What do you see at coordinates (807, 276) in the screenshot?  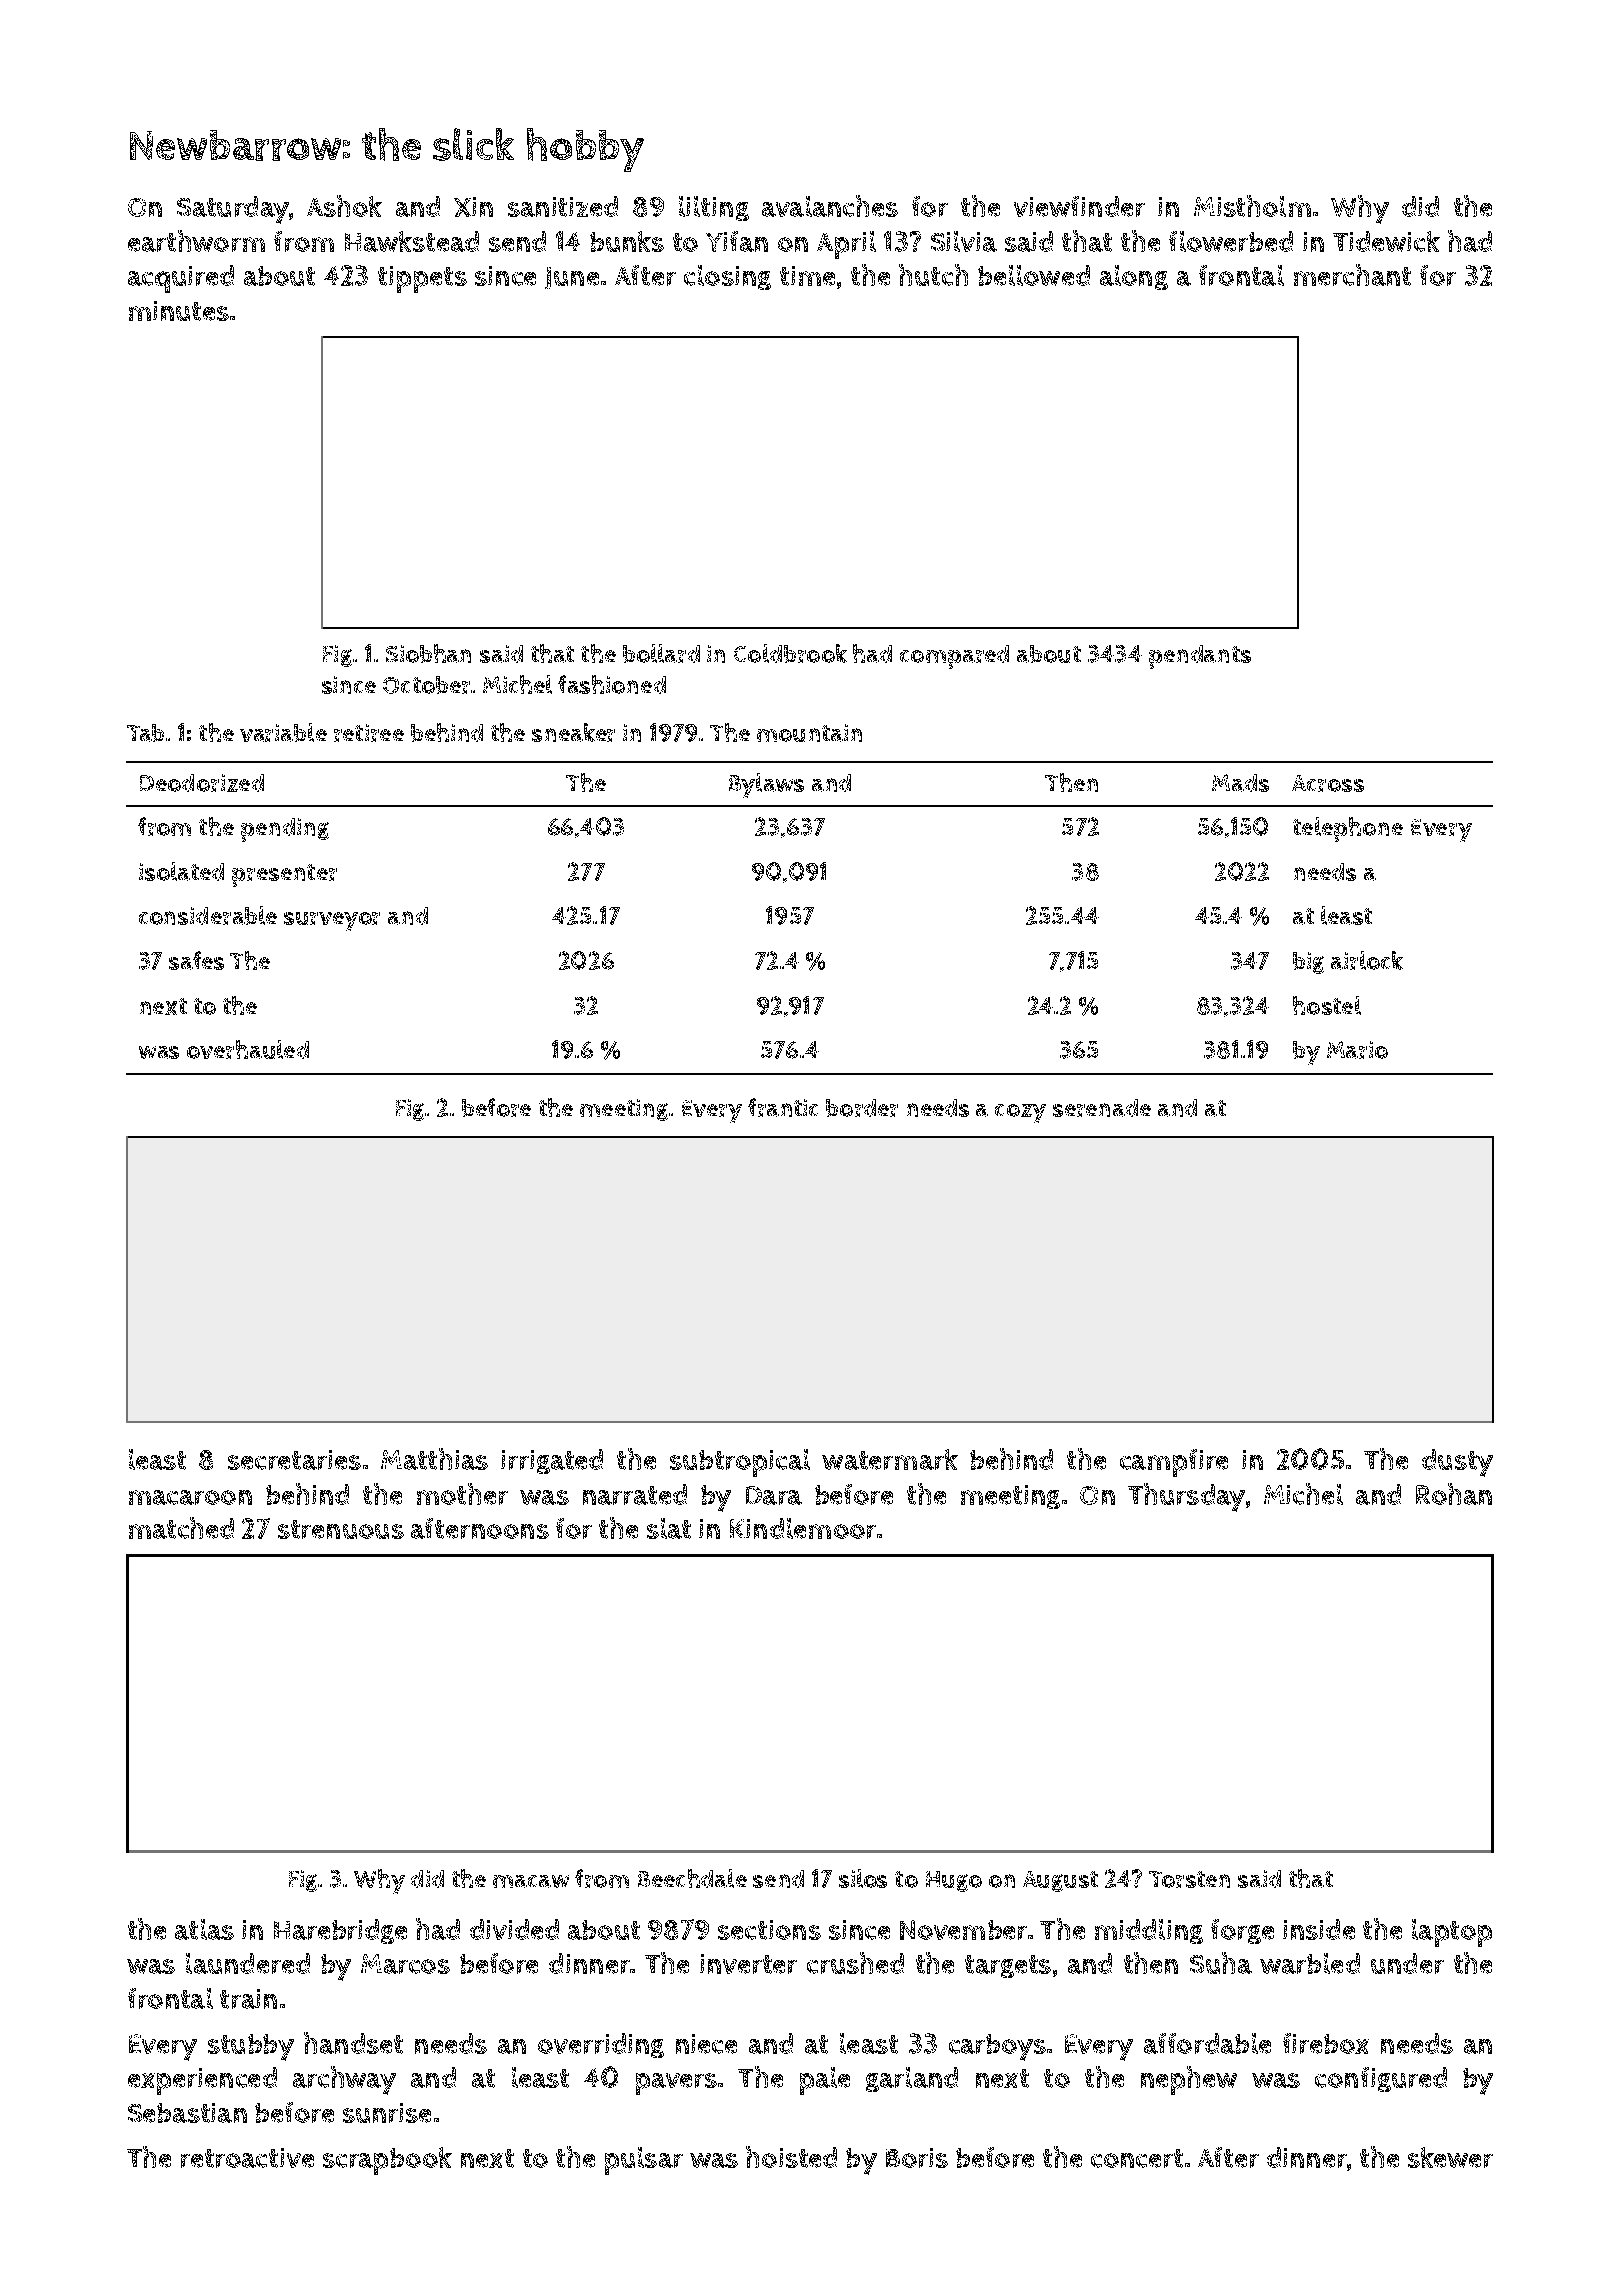 I see `time` at bounding box center [807, 276].
